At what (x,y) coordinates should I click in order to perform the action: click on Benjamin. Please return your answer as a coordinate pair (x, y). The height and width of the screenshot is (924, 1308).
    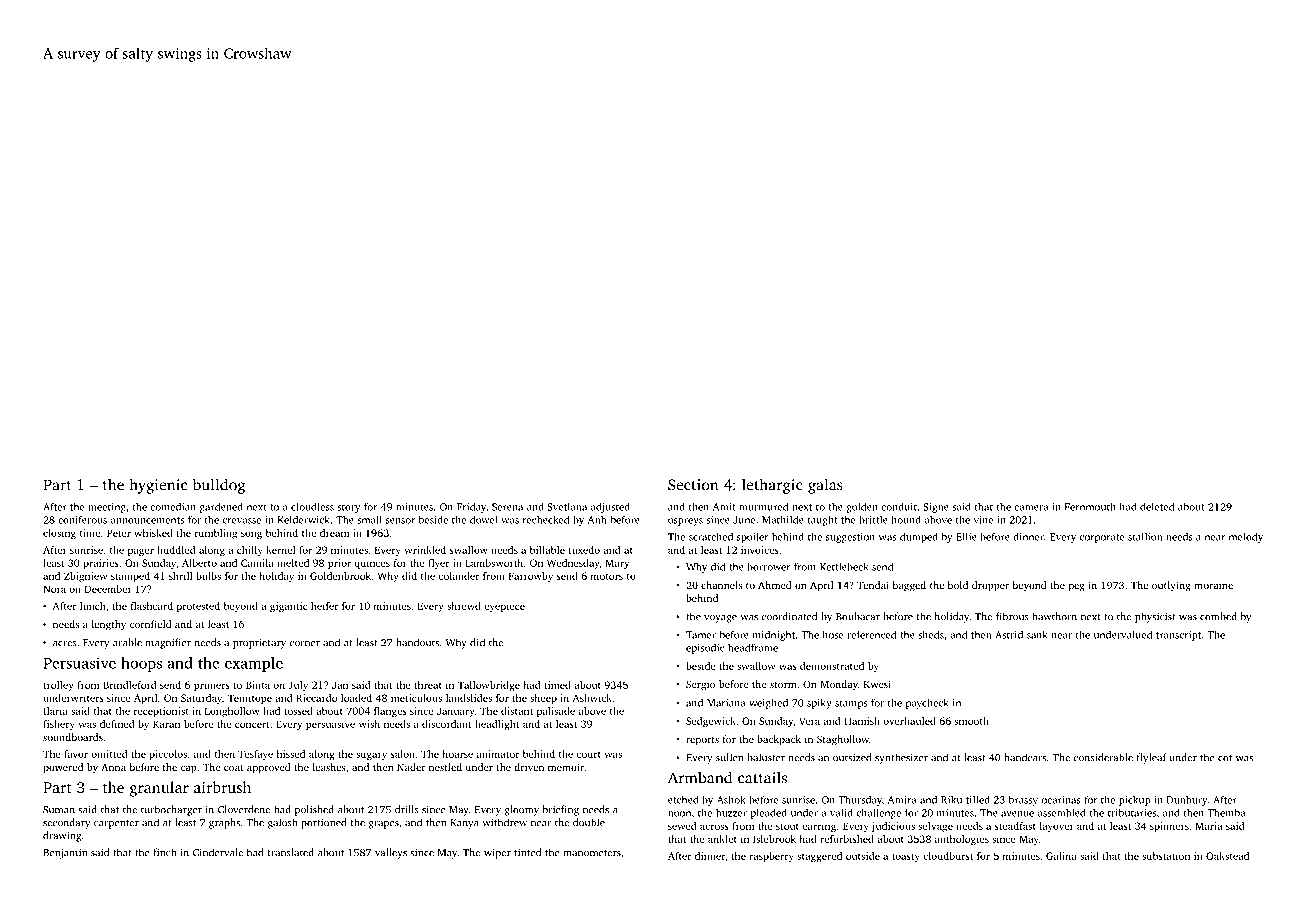
    Looking at the image, I should click on (65, 854).
